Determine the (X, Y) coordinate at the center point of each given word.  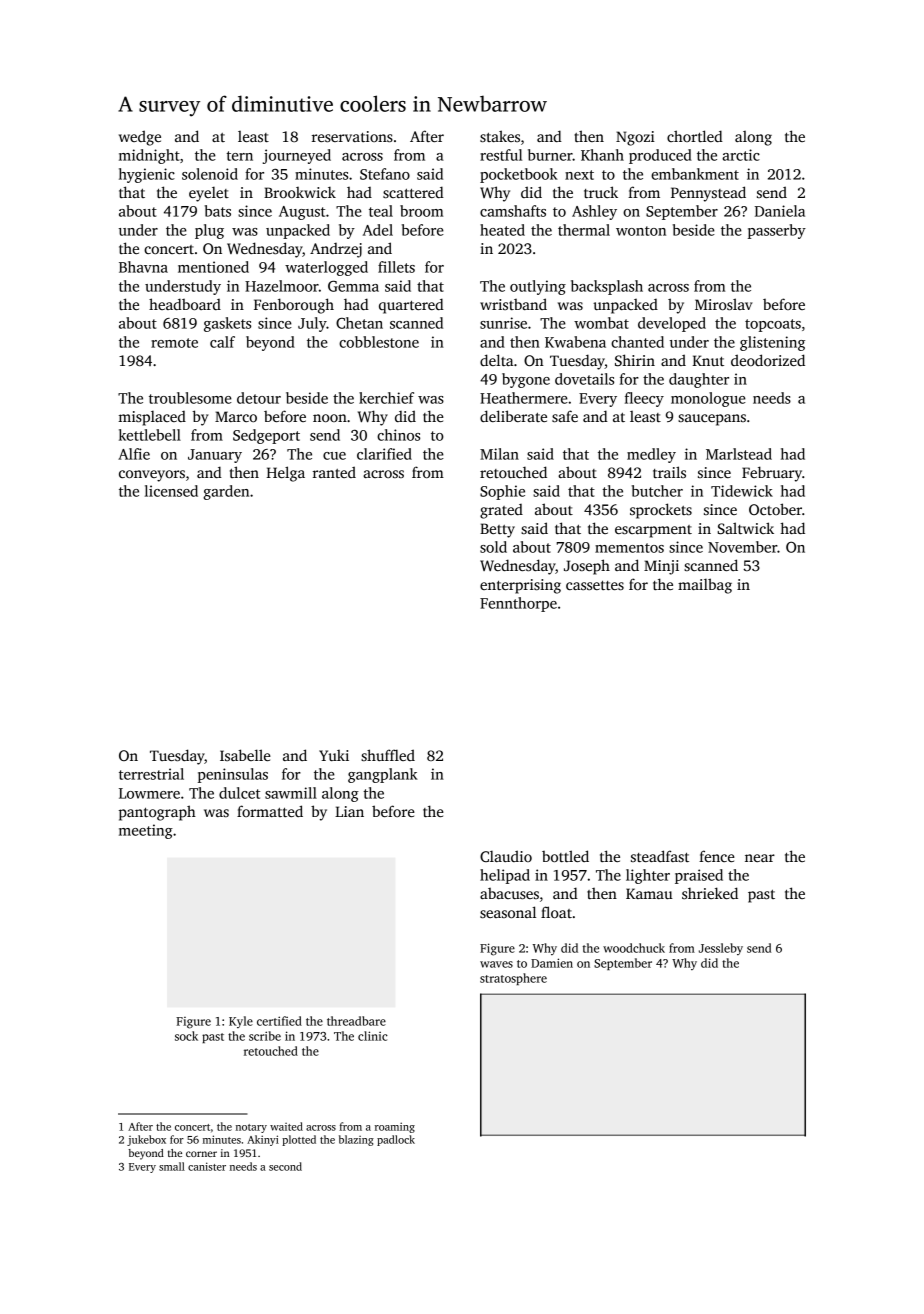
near (760, 858)
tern (239, 156)
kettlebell (150, 435)
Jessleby (721, 949)
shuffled (388, 755)
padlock (396, 1140)
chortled (695, 136)
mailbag (705, 586)
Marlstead (739, 454)
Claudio (506, 856)
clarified (384, 454)
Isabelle (245, 755)
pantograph (157, 813)
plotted (299, 1140)
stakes (500, 136)
